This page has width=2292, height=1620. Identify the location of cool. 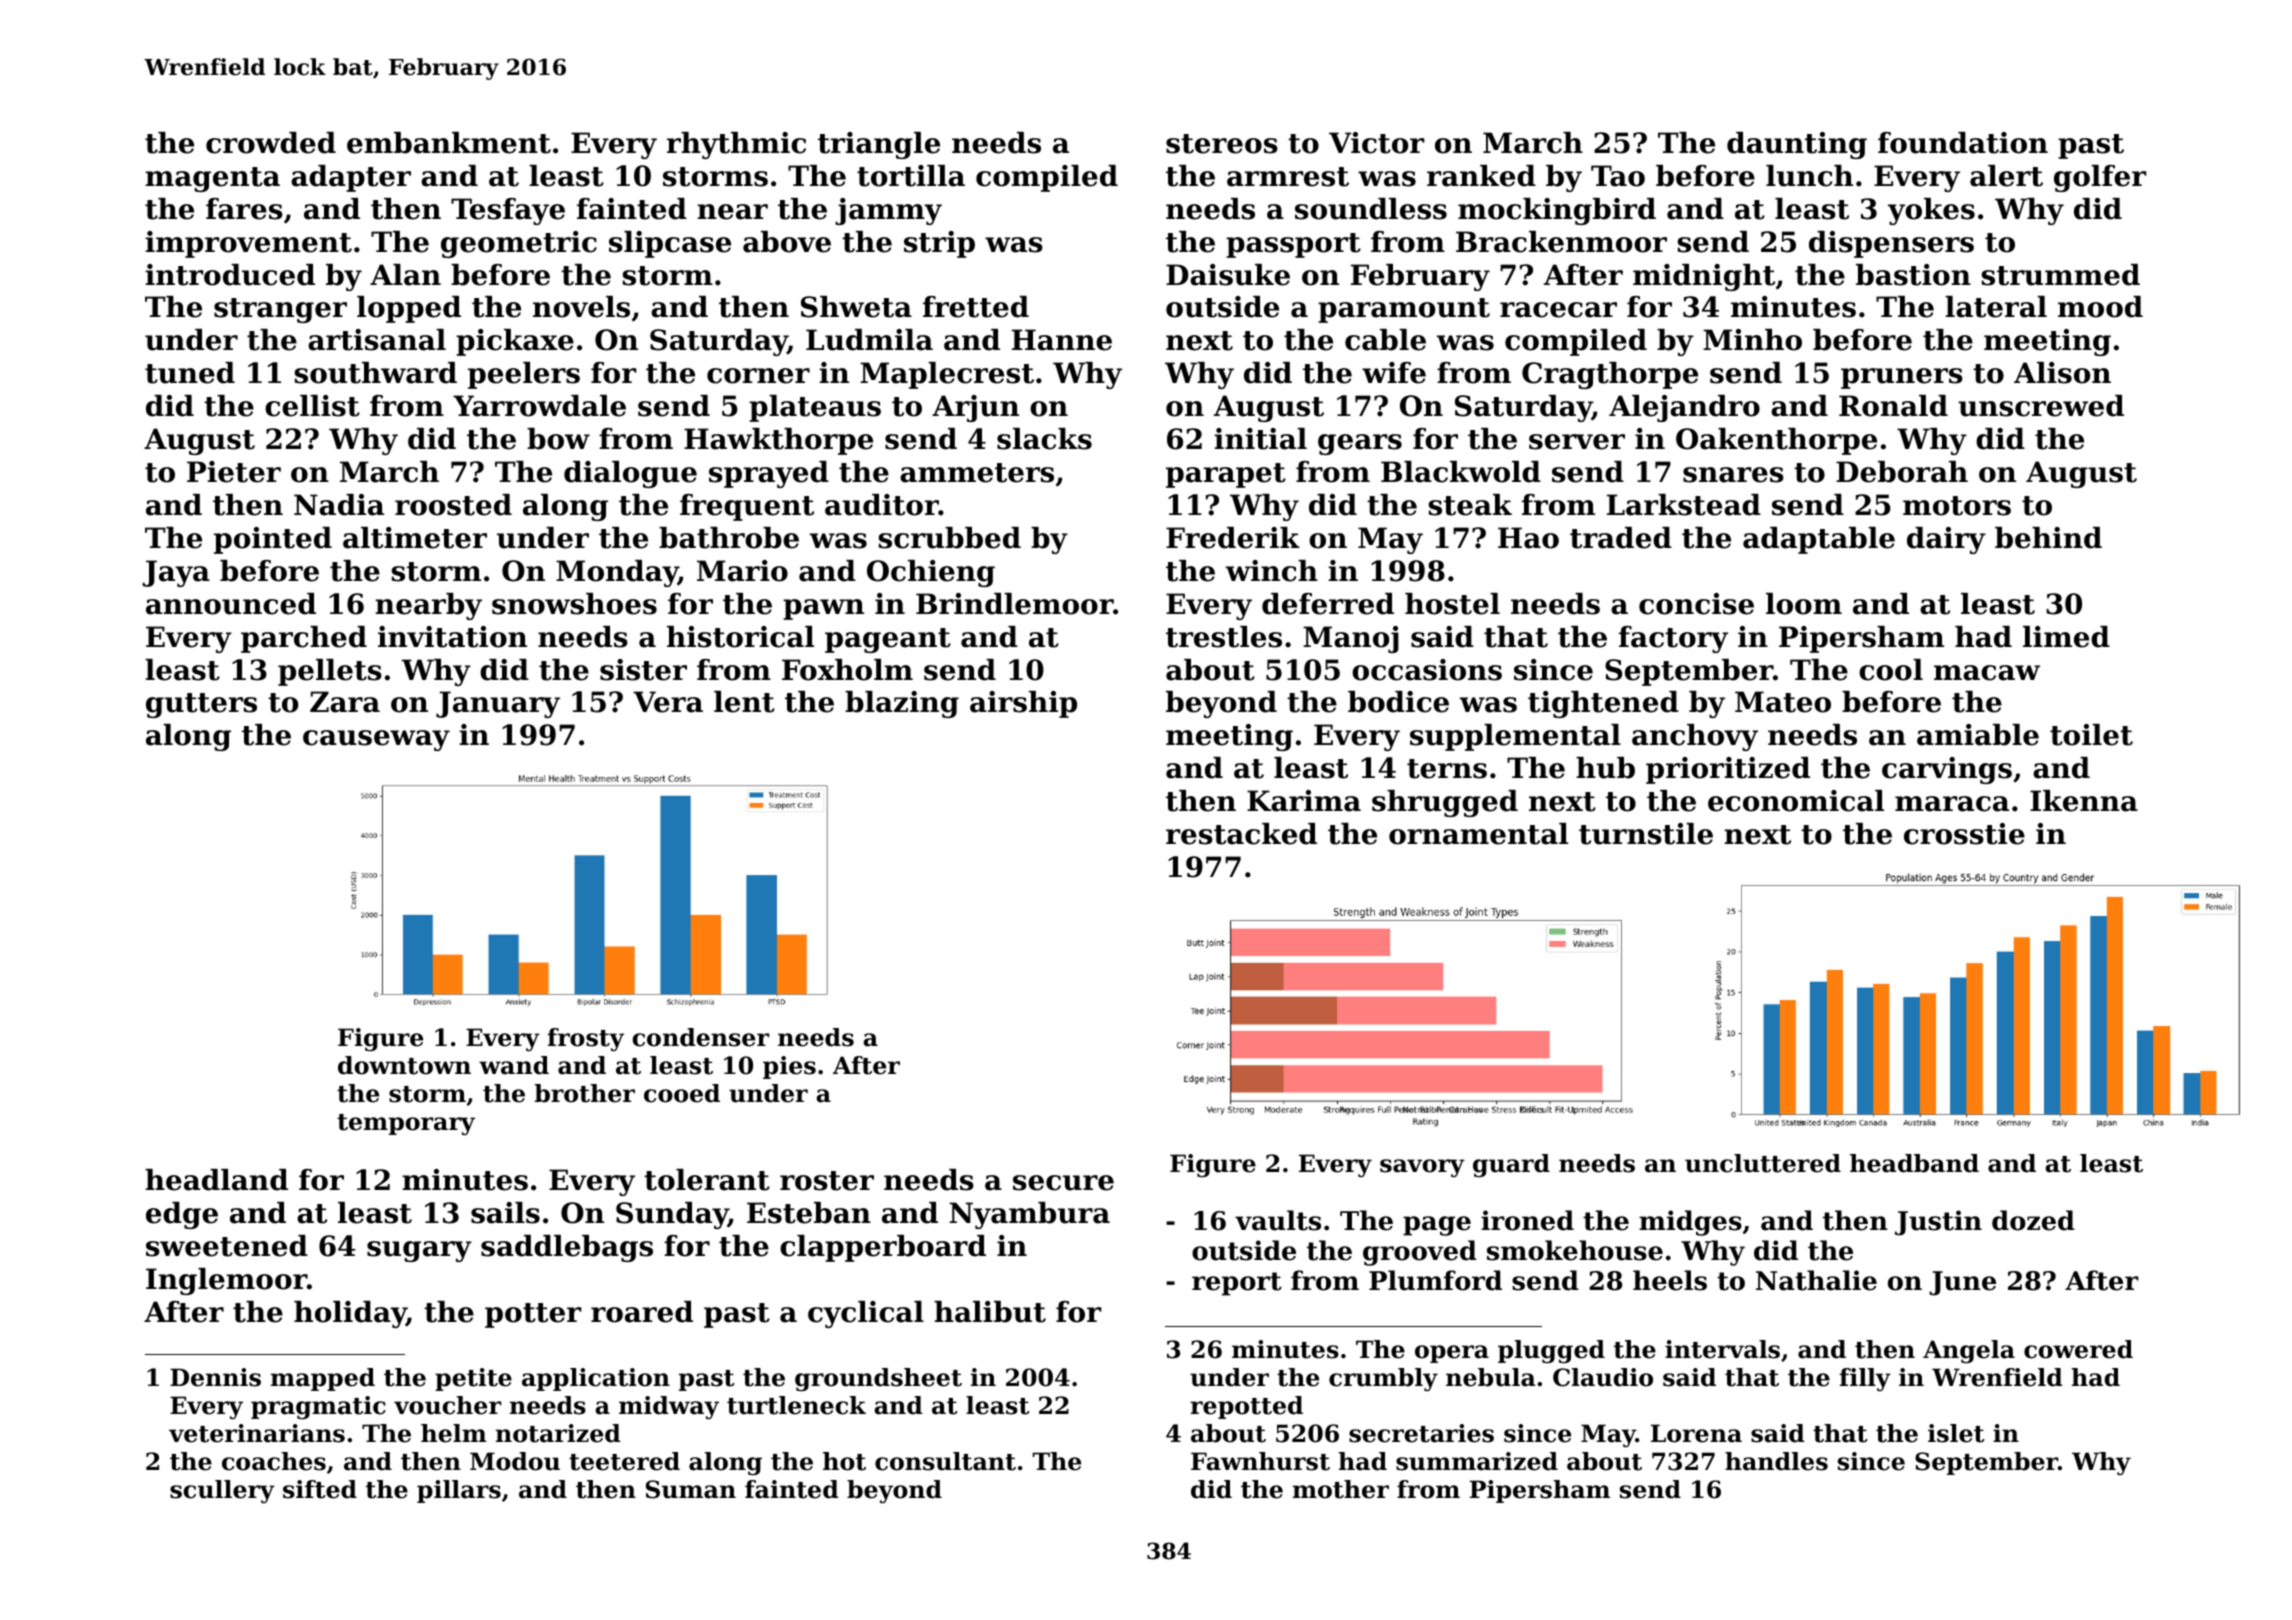
(1891, 670).
